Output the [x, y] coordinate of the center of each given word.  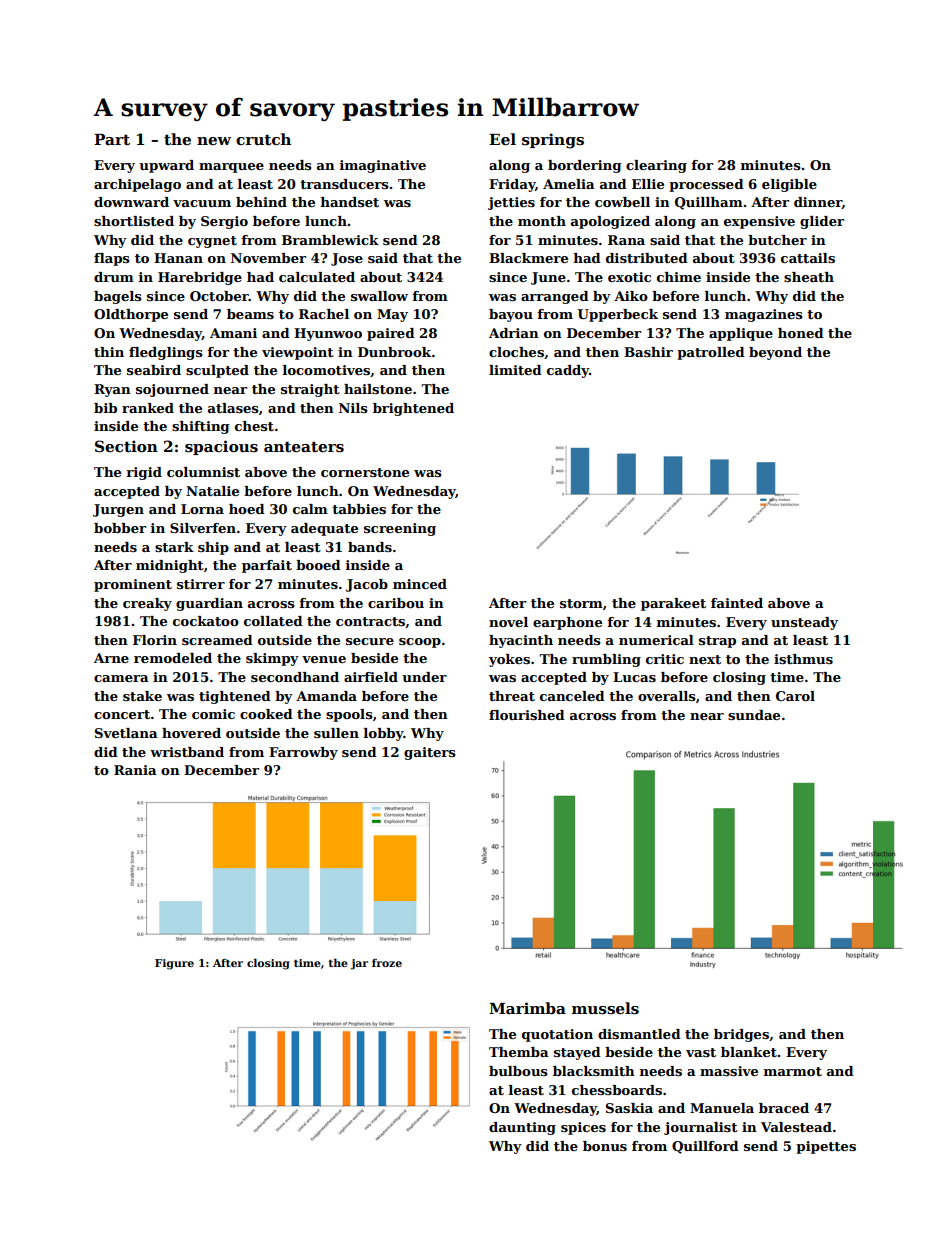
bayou [511, 315]
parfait [267, 566]
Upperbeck [618, 315]
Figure [174, 964]
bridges [741, 1035]
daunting [522, 1128]
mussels [605, 1008]
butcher [777, 240]
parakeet [673, 604]
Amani [233, 333]
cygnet [212, 242]
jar [359, 964]
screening [400, 529]
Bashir [648, 352]
